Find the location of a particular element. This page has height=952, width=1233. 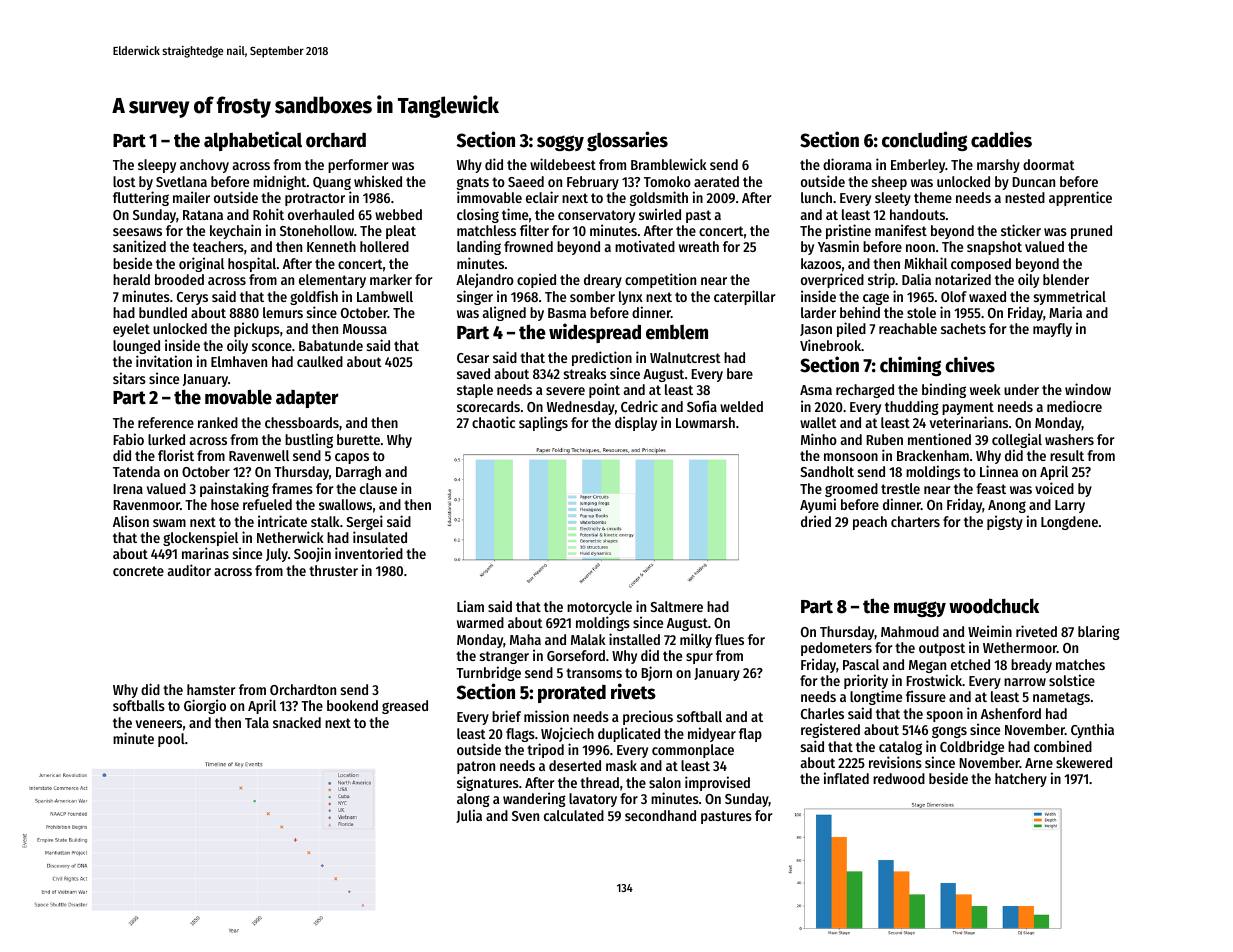

widespread is located at coordinates (595, 333).
